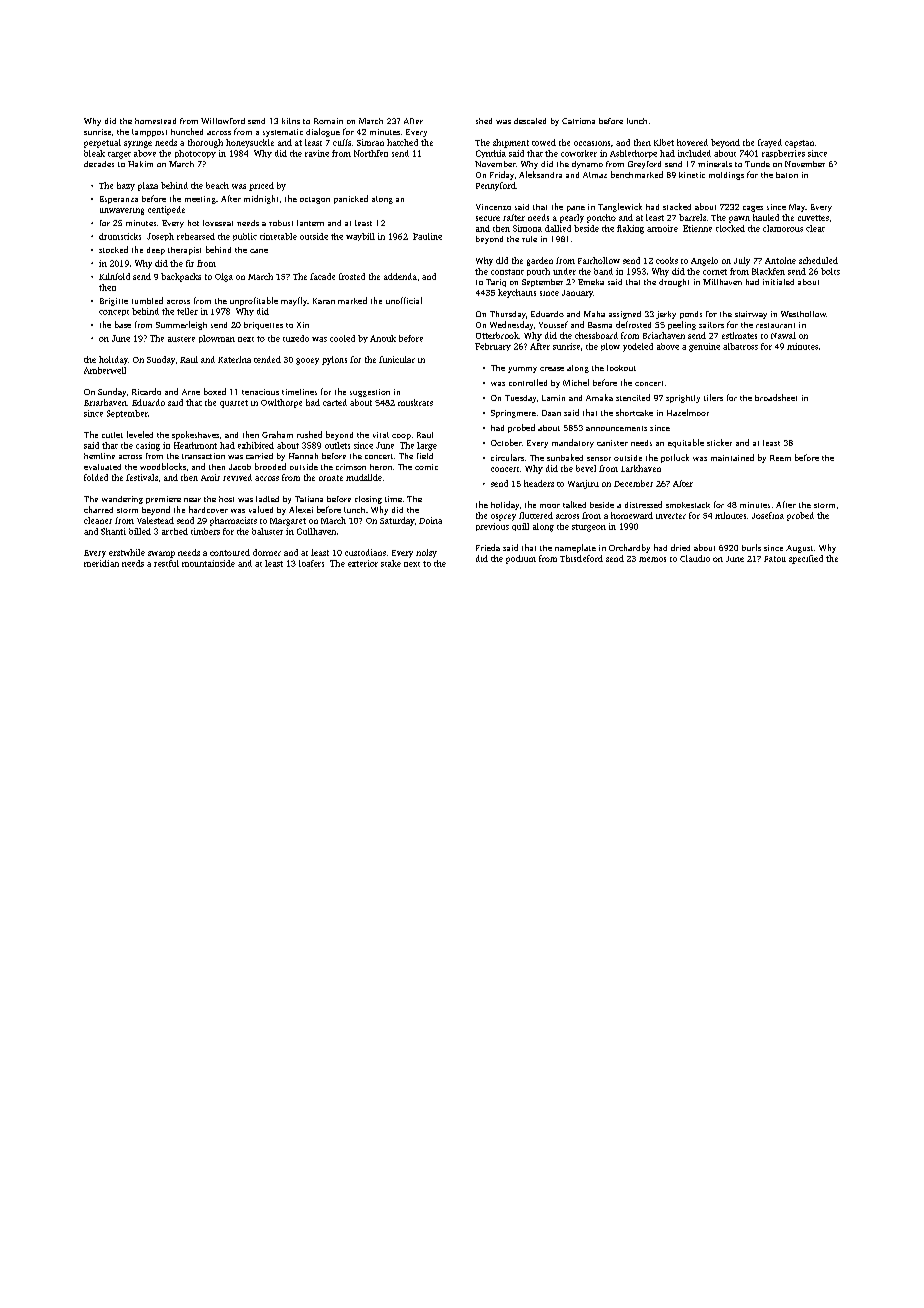 The width and height of the screenshot is (924, 1308). I want to click on meridian, so click(101, 563).
